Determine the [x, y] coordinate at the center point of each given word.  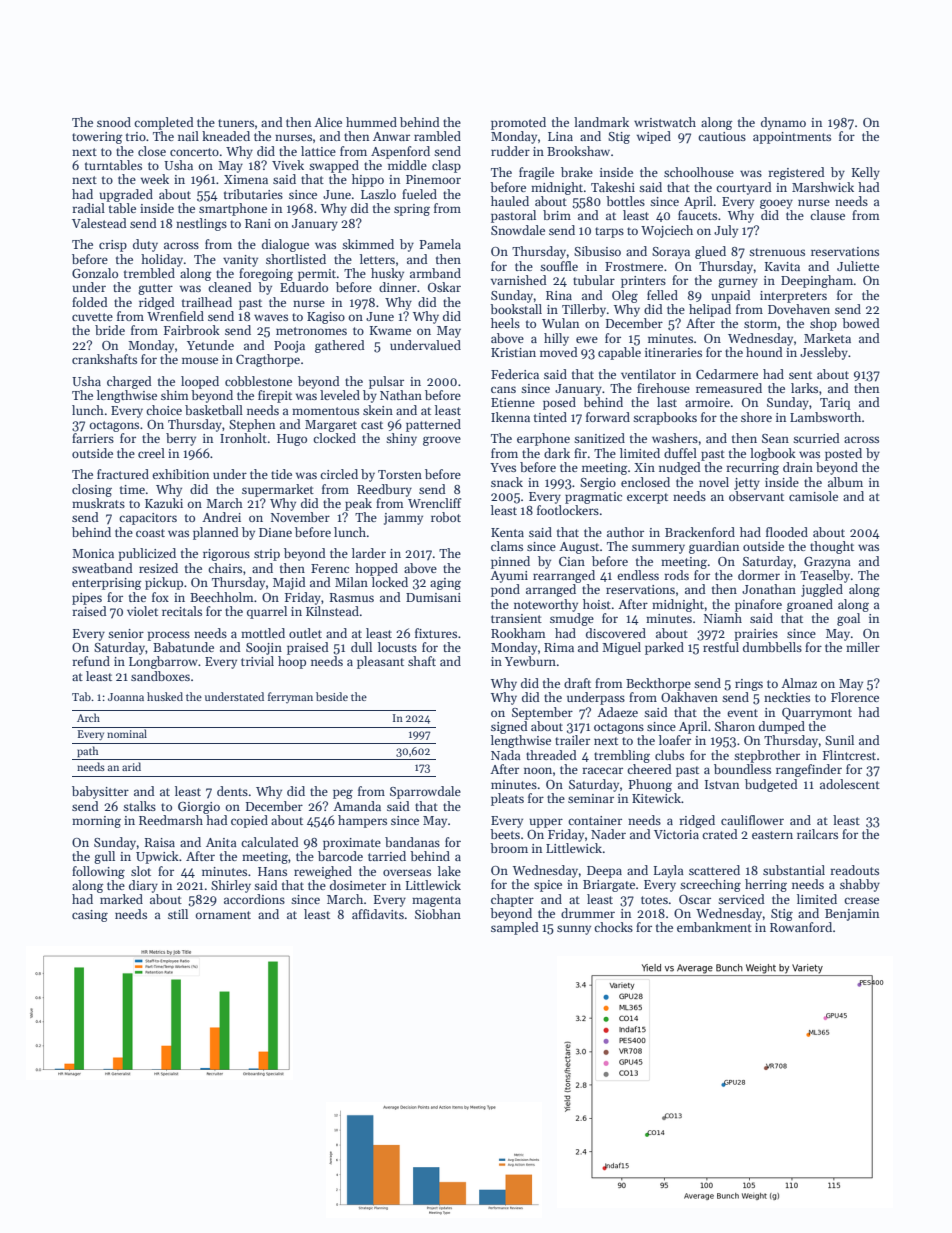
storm [760, 324]
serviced [741, 899]
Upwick [157, 857]
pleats [507, 799]
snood [114, 122]
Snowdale [518, 230]
